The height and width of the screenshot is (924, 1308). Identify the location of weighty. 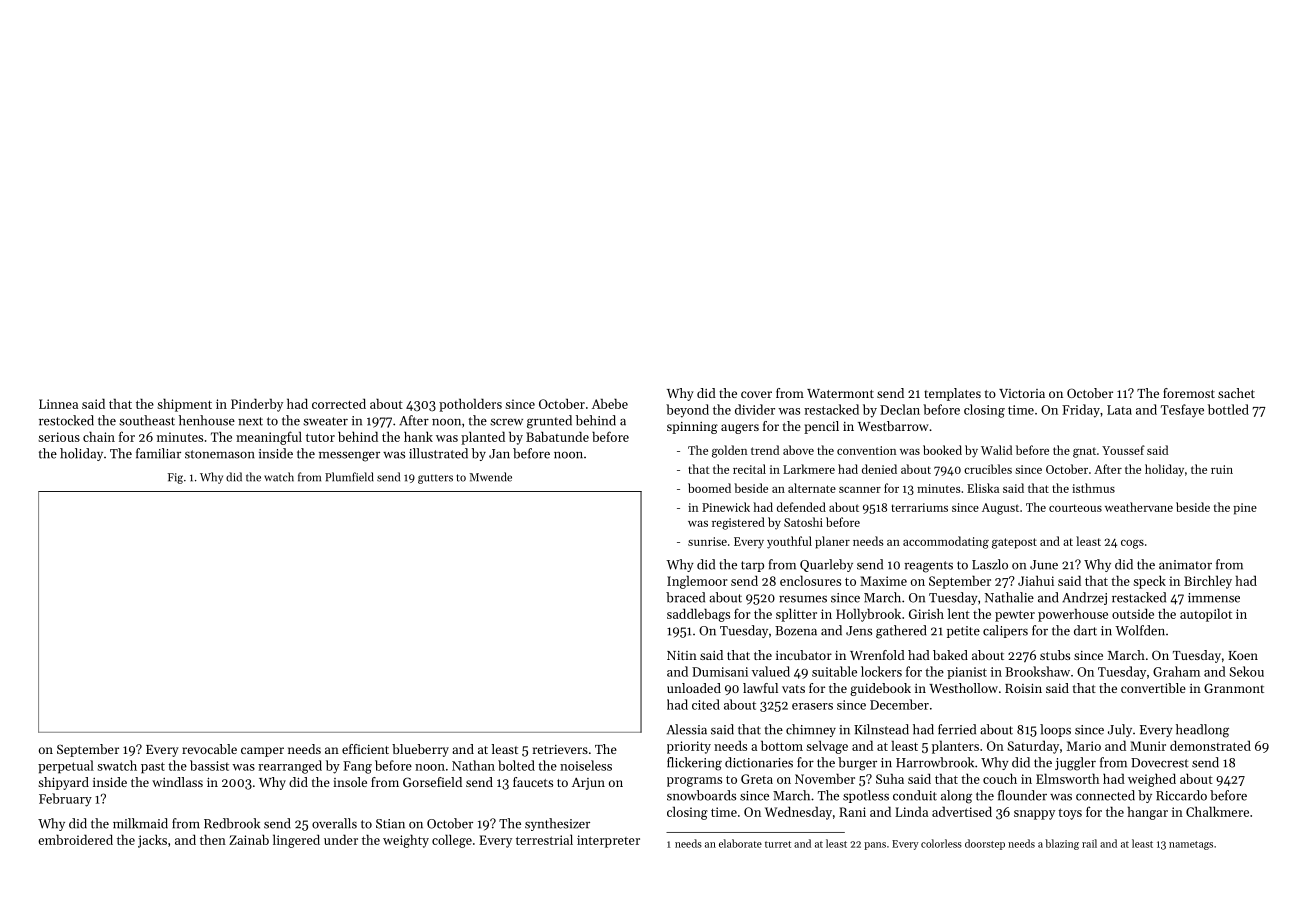
(406, 841).
